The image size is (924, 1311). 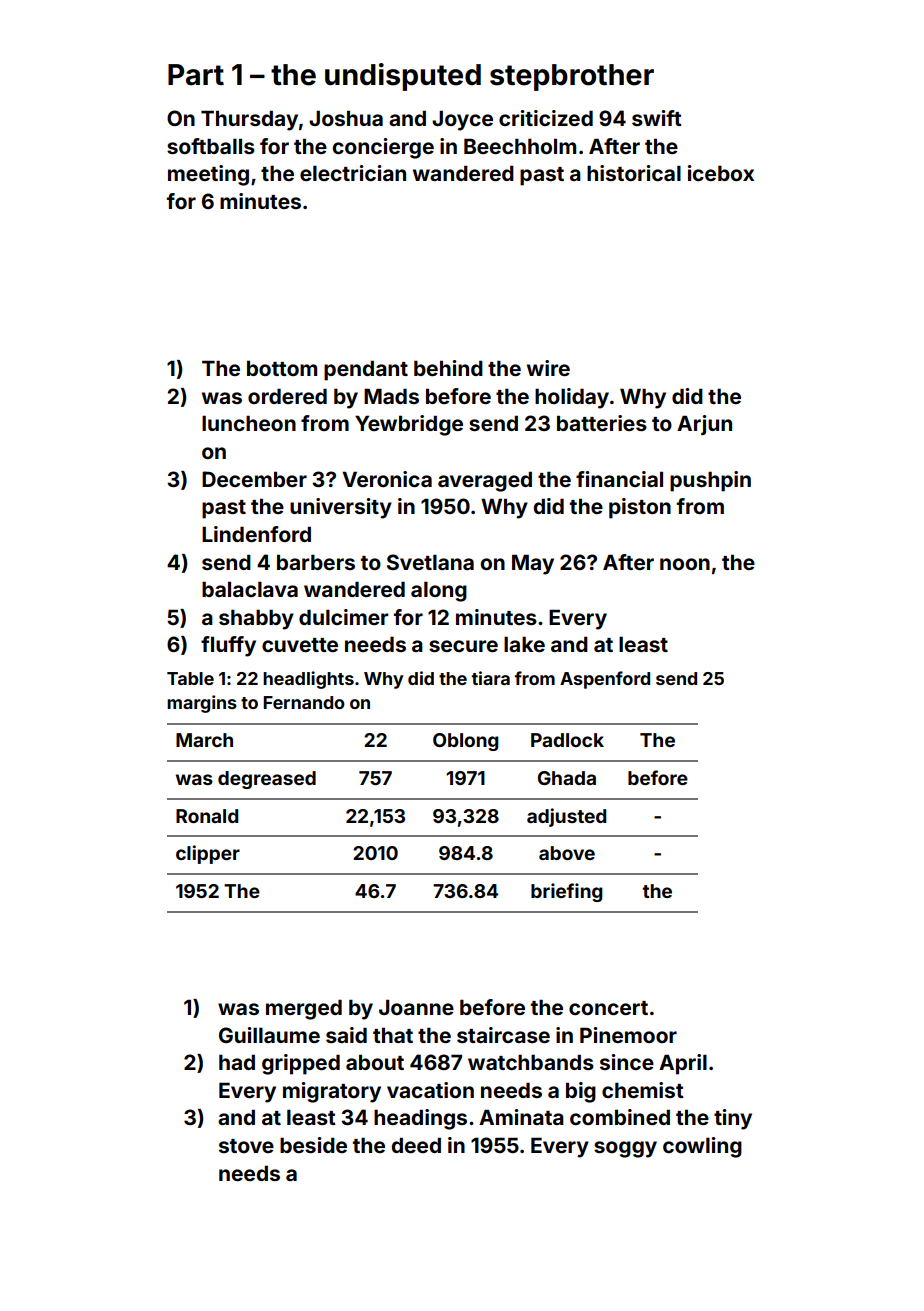 I want to click on Ronald, so click(x=207, y=816).
